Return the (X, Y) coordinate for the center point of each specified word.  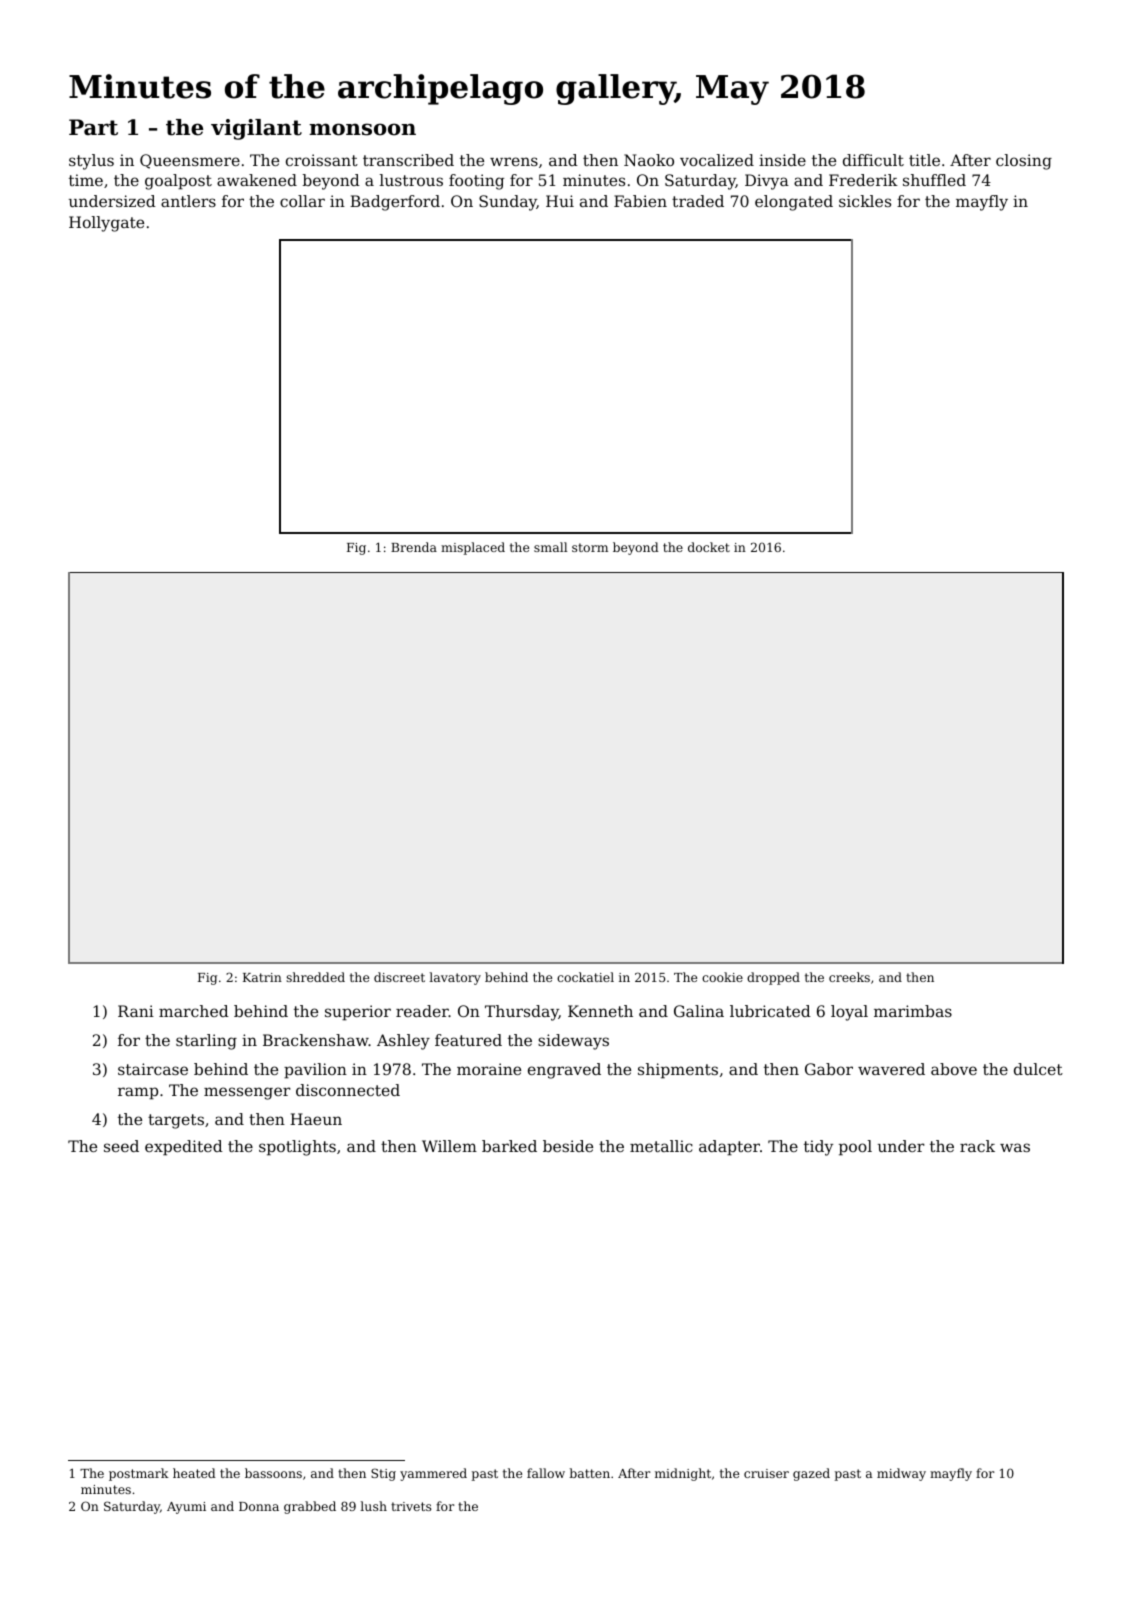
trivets (411, 1506)
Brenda (414, 547)
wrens (514, 161)
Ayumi (186, 1508)
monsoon (362, 129)
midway (901, 1474)
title (924, 160)
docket (709, 547)
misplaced (473, 548)
